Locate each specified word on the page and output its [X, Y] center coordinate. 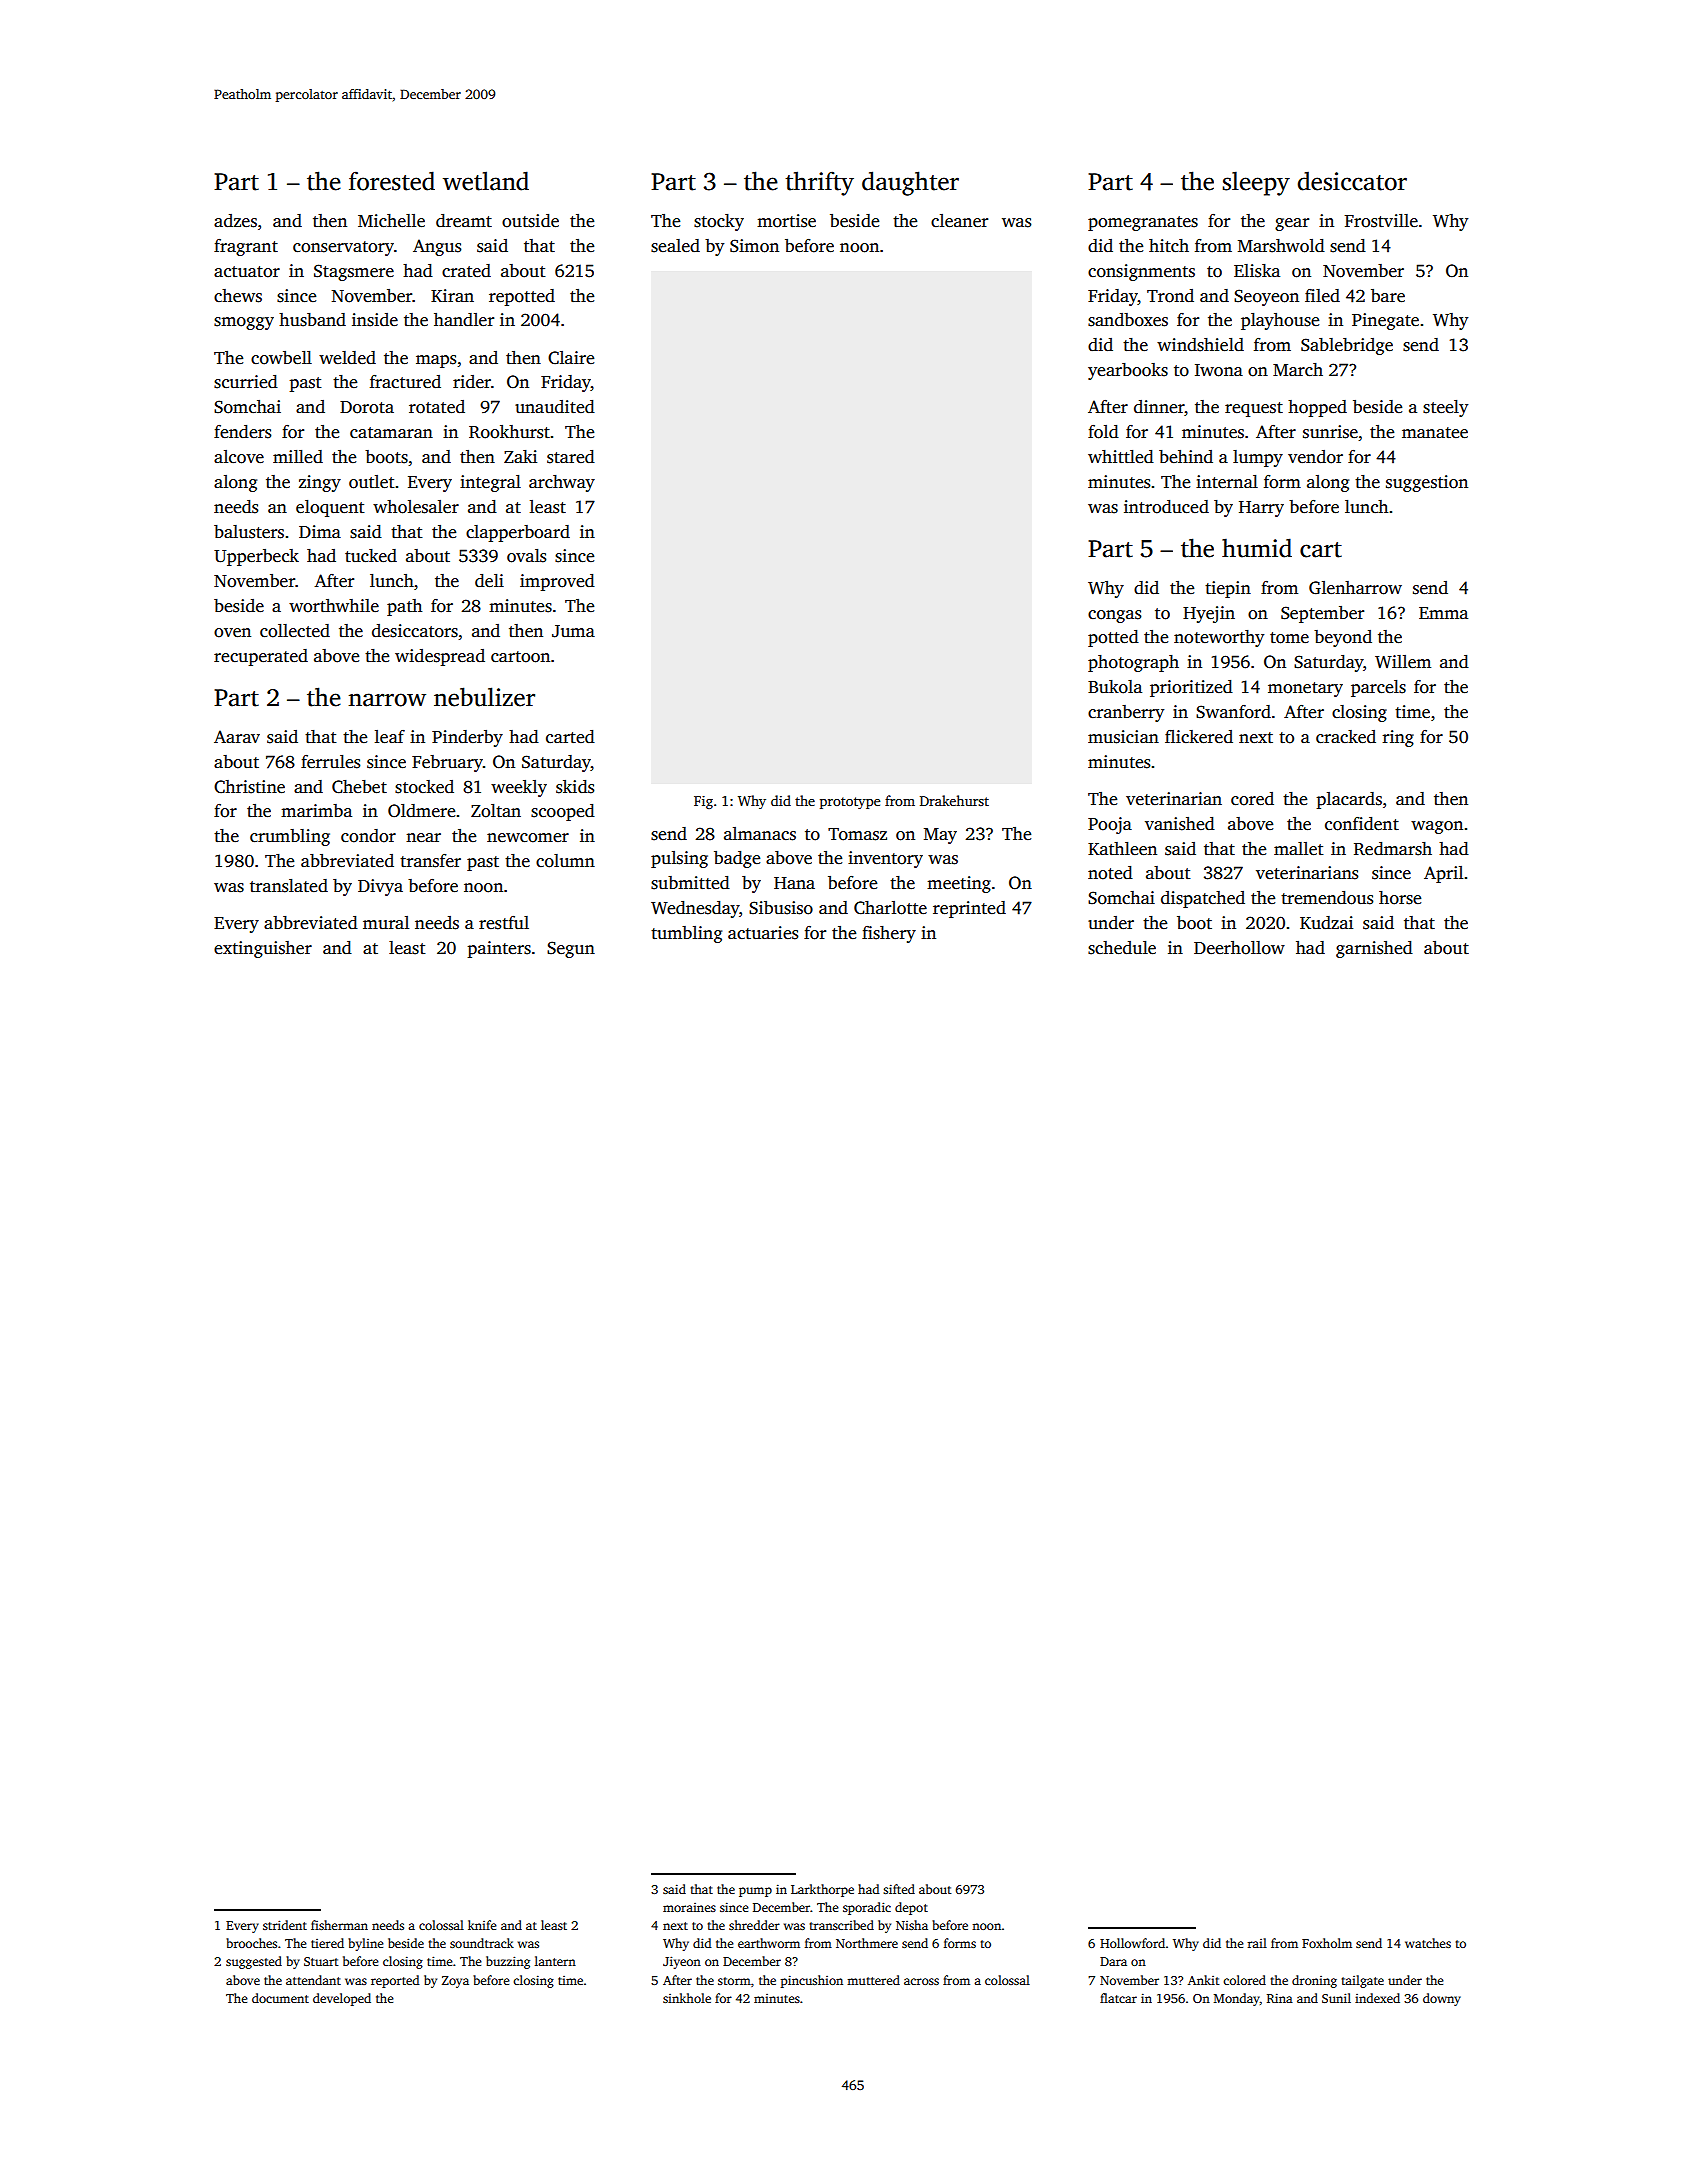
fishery [889, 934]
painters [499, 949]
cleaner [959, 221]
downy [1442, 1999]
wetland [486, 181]
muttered [873, 1980]
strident [285, 1925]
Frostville [1381, 221]
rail [1257, 1943]
